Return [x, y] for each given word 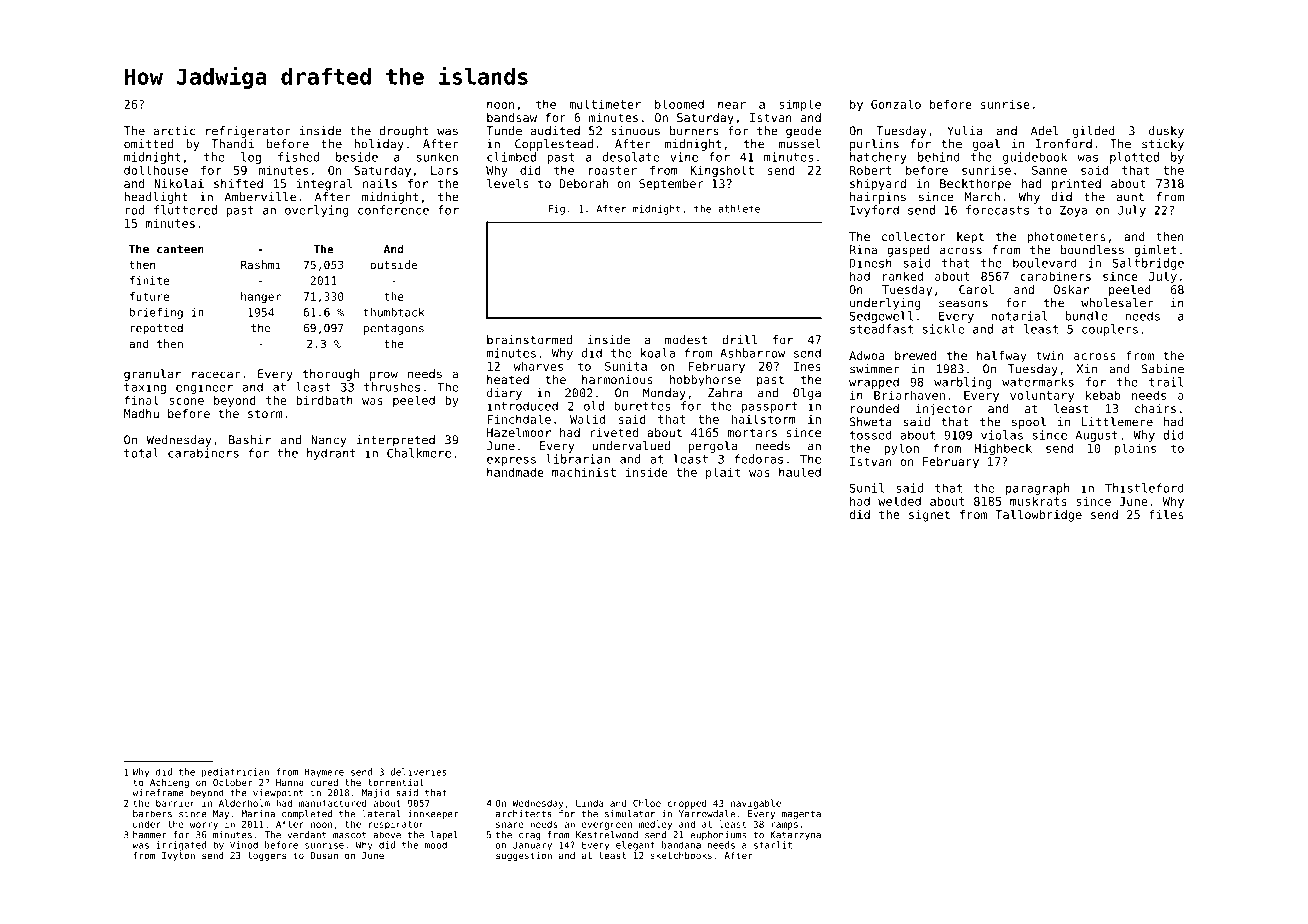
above [387, 835]
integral [324, 185]
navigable [756, 804]
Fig [556, 210]
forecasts [997, 210]
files [1166, 514]
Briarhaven [909, 395]
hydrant [331, 454]
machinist [584, 472]
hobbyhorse [705, 381]
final [141, 400]
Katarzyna [795, 835]
